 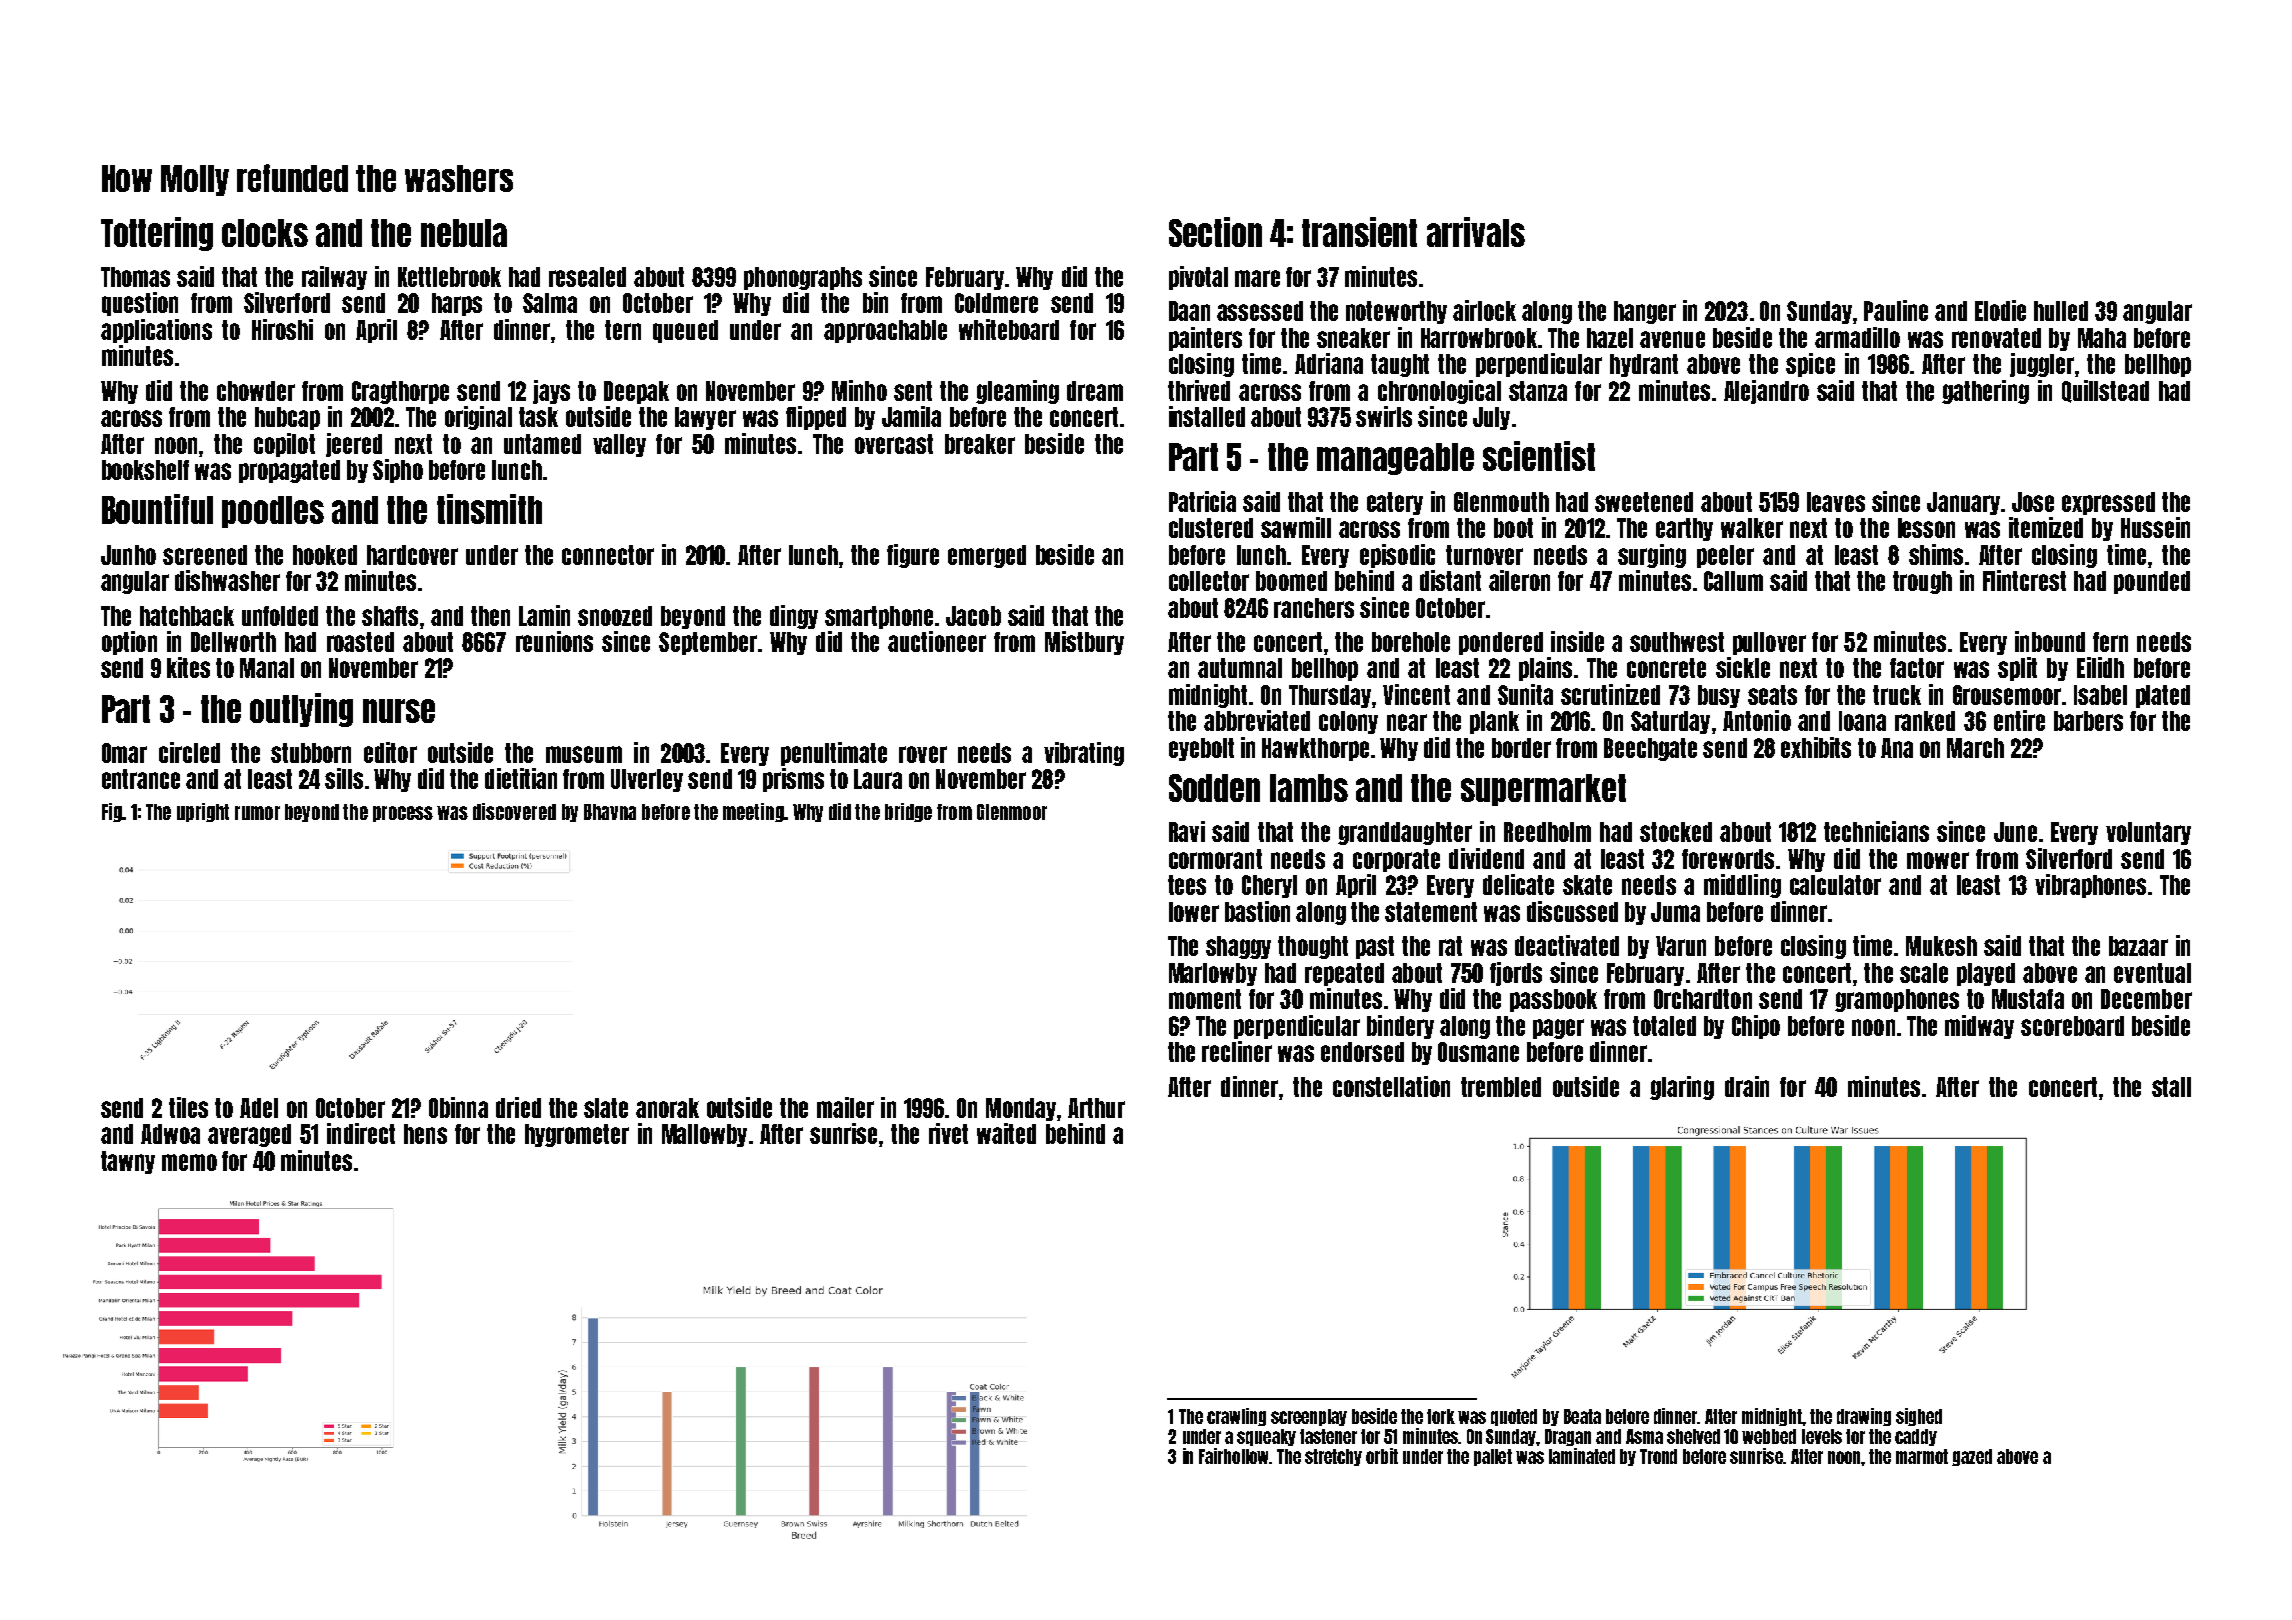 I want to click on Omar, so click(x=124, y=753).
